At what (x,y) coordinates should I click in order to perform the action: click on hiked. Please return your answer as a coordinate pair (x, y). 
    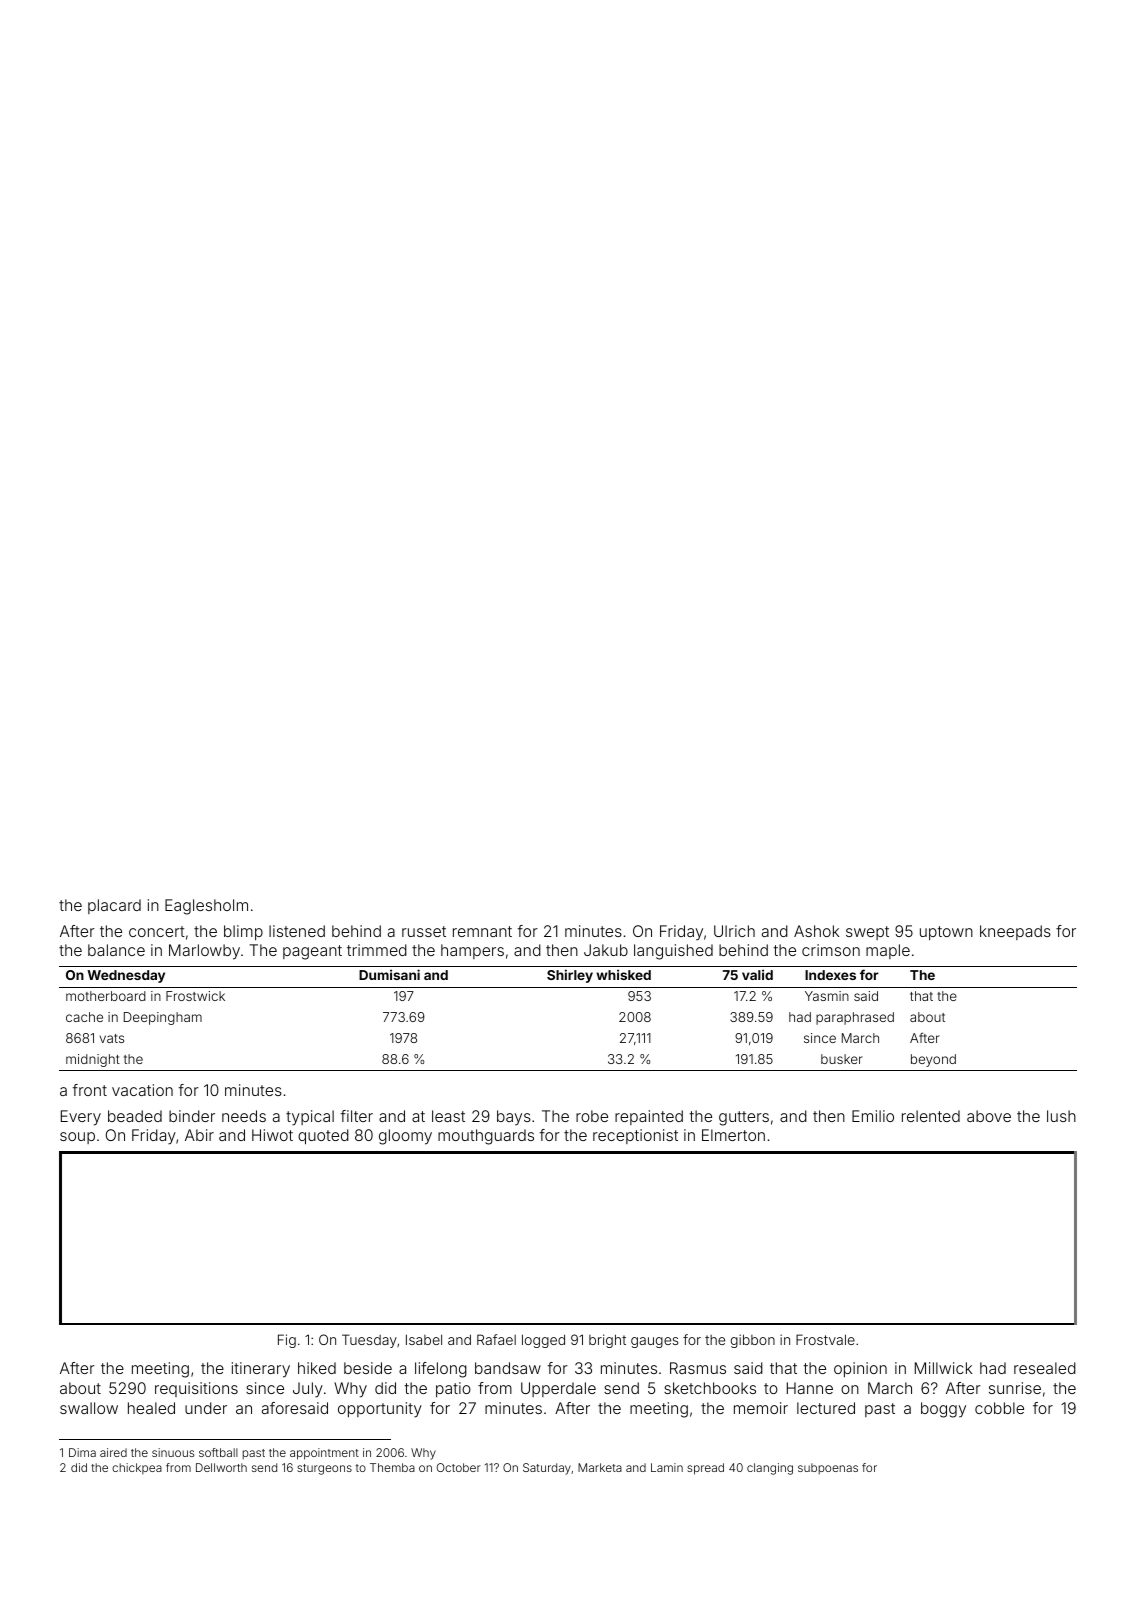
    Looking at the image, I should click on (317, 1368).
